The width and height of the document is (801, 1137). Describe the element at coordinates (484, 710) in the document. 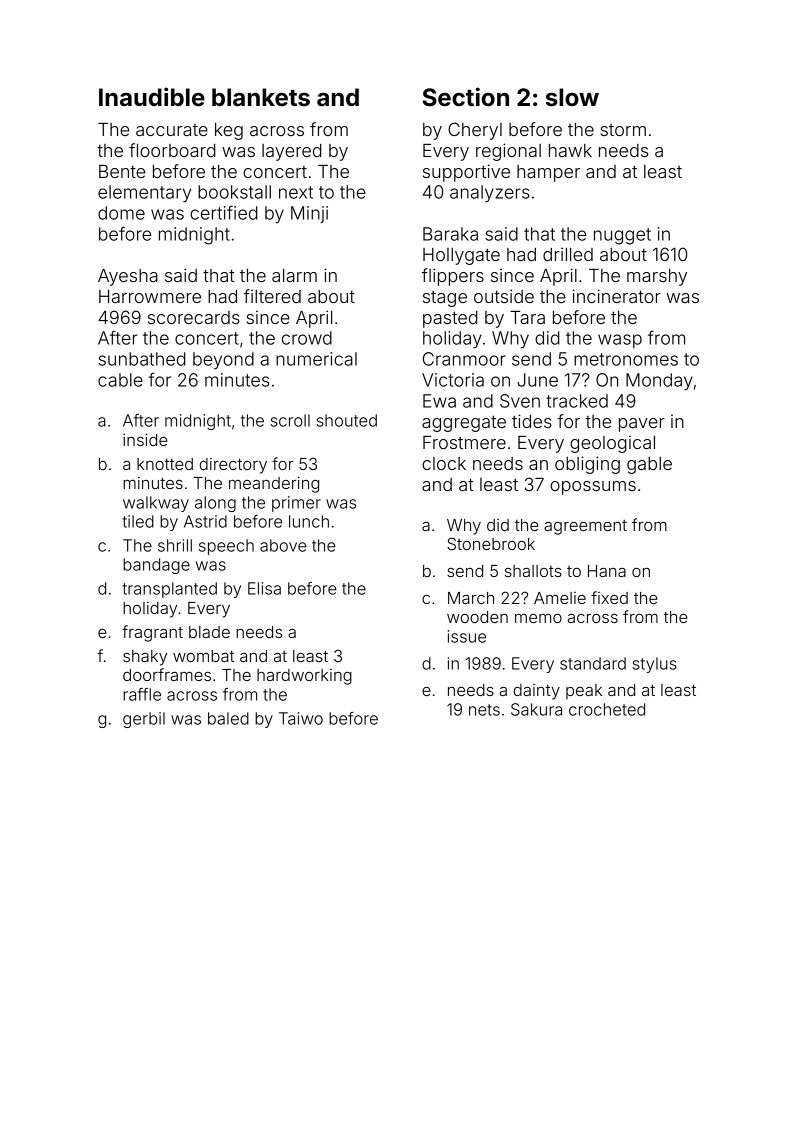

I see `nets` at that location.
